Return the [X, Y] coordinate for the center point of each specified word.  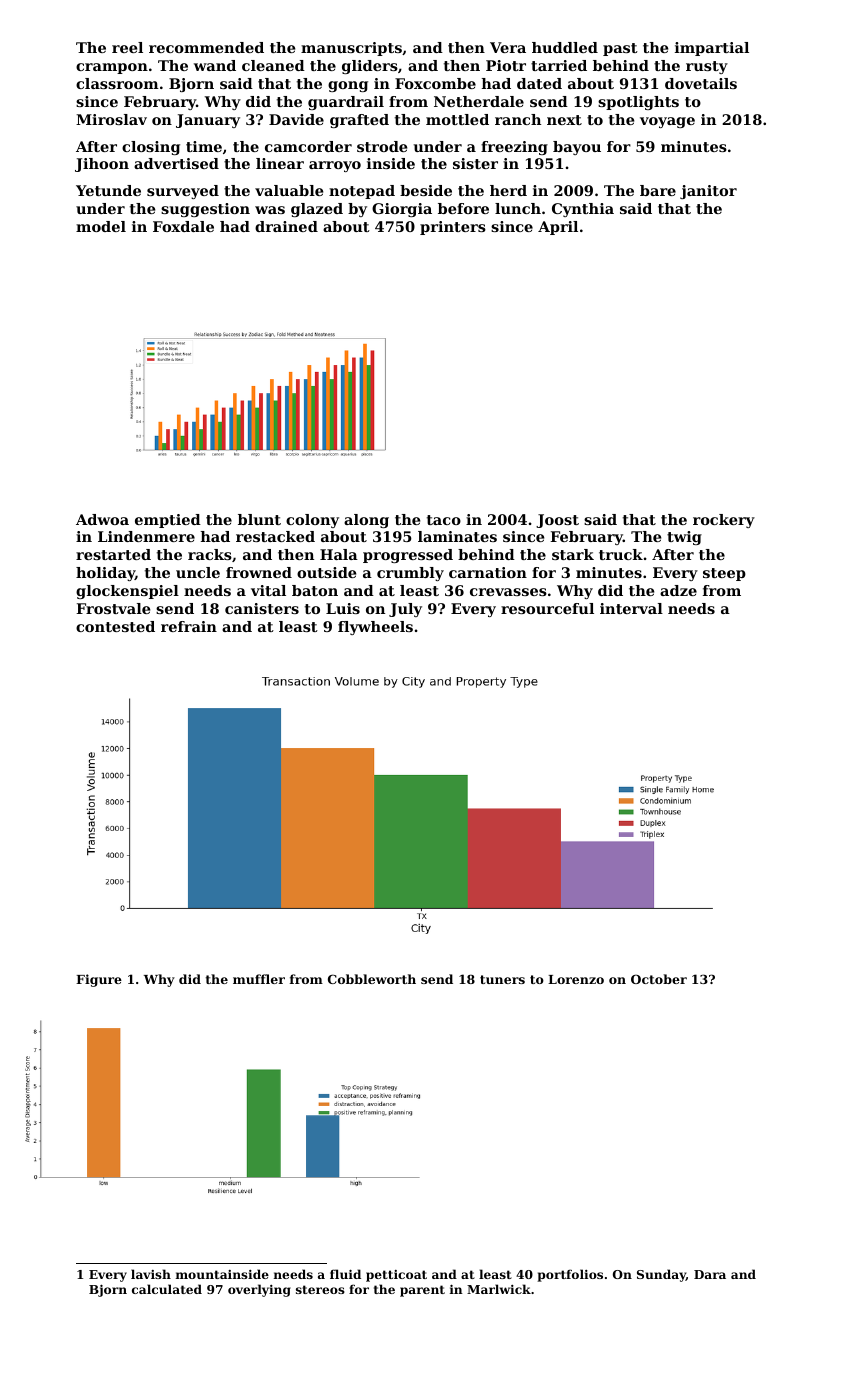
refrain [189, 626]
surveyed [183, 192]
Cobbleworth [372, 979]
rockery [724, 521]
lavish [151, 1274]
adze [678, 590]
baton [315, 590]
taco [444, 520]
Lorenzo [576, 979]
